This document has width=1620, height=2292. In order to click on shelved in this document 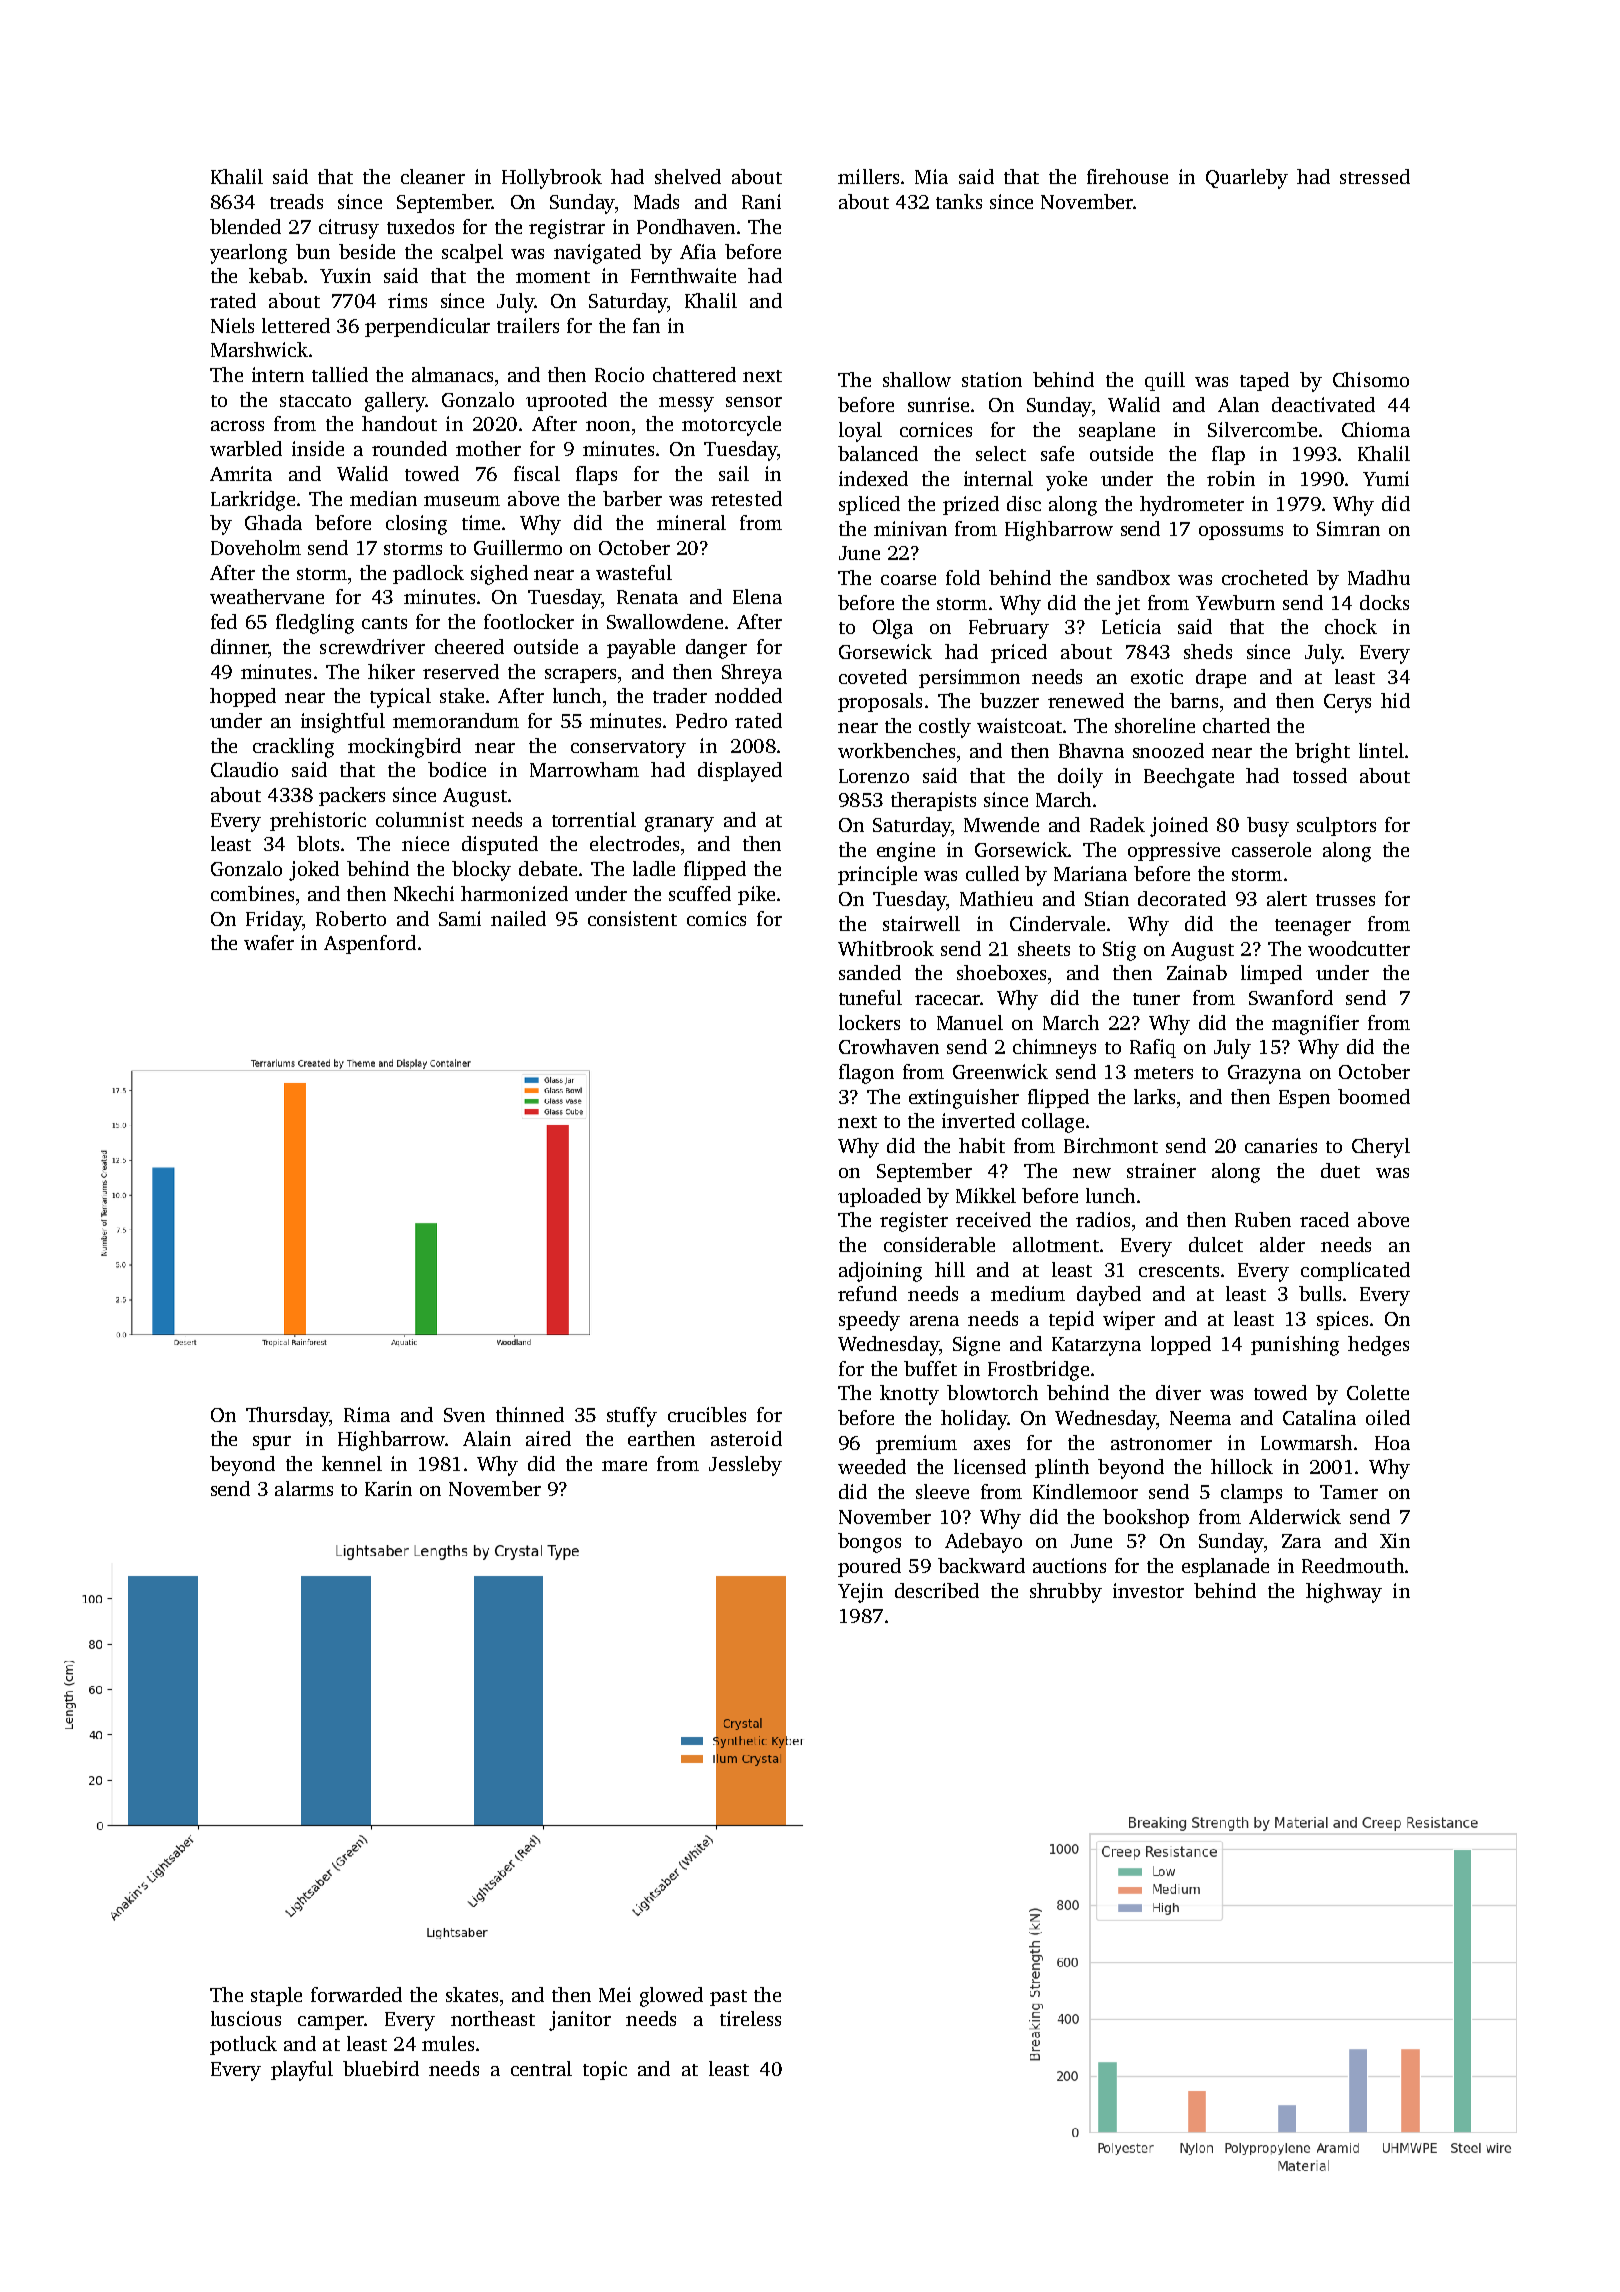, I will do `click(688, 176)`.
